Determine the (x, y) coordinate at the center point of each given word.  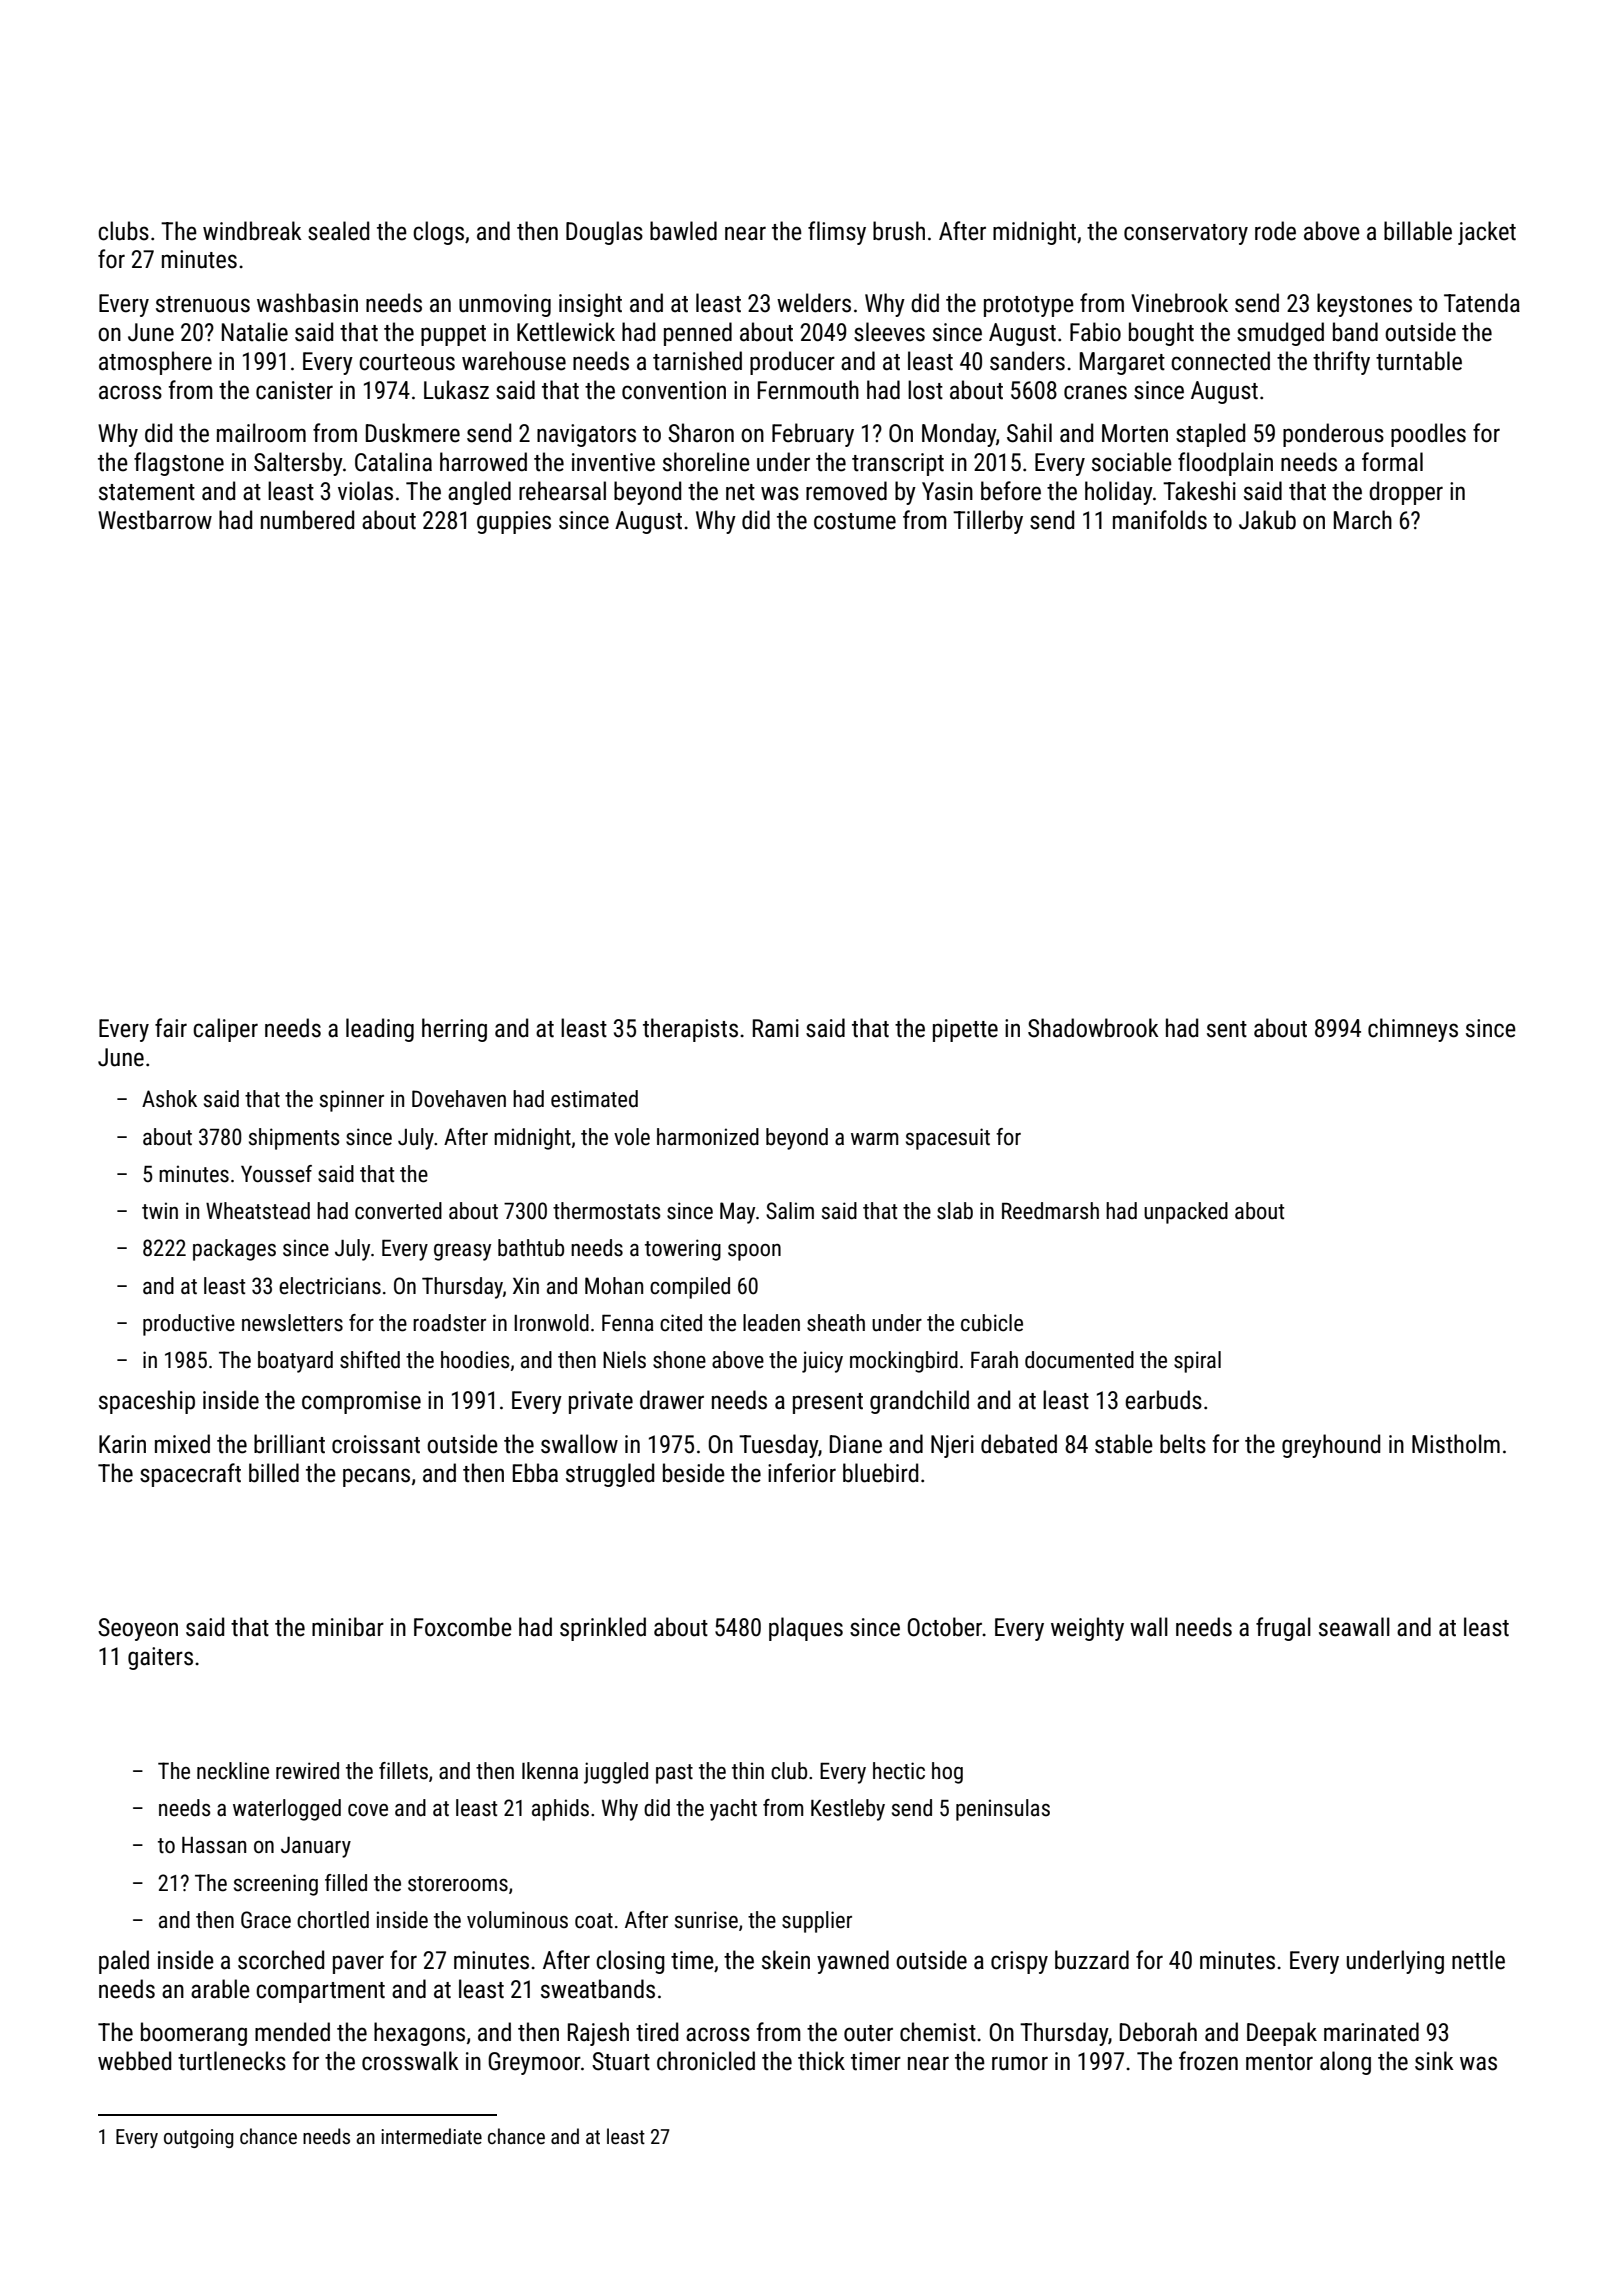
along (1345, 2063)
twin (160, 1211)
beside (694, 1473)
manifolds (1160, 520)
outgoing (198, 2138)
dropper (1406, 493)
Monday (959, 435)
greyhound (1331, 1446)
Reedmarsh (1050, 1211)
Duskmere (413, 433)
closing (630, 1962)
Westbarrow (155, 520)
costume (855, 521)
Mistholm (1456, 1444)
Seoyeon (138, 1629)
